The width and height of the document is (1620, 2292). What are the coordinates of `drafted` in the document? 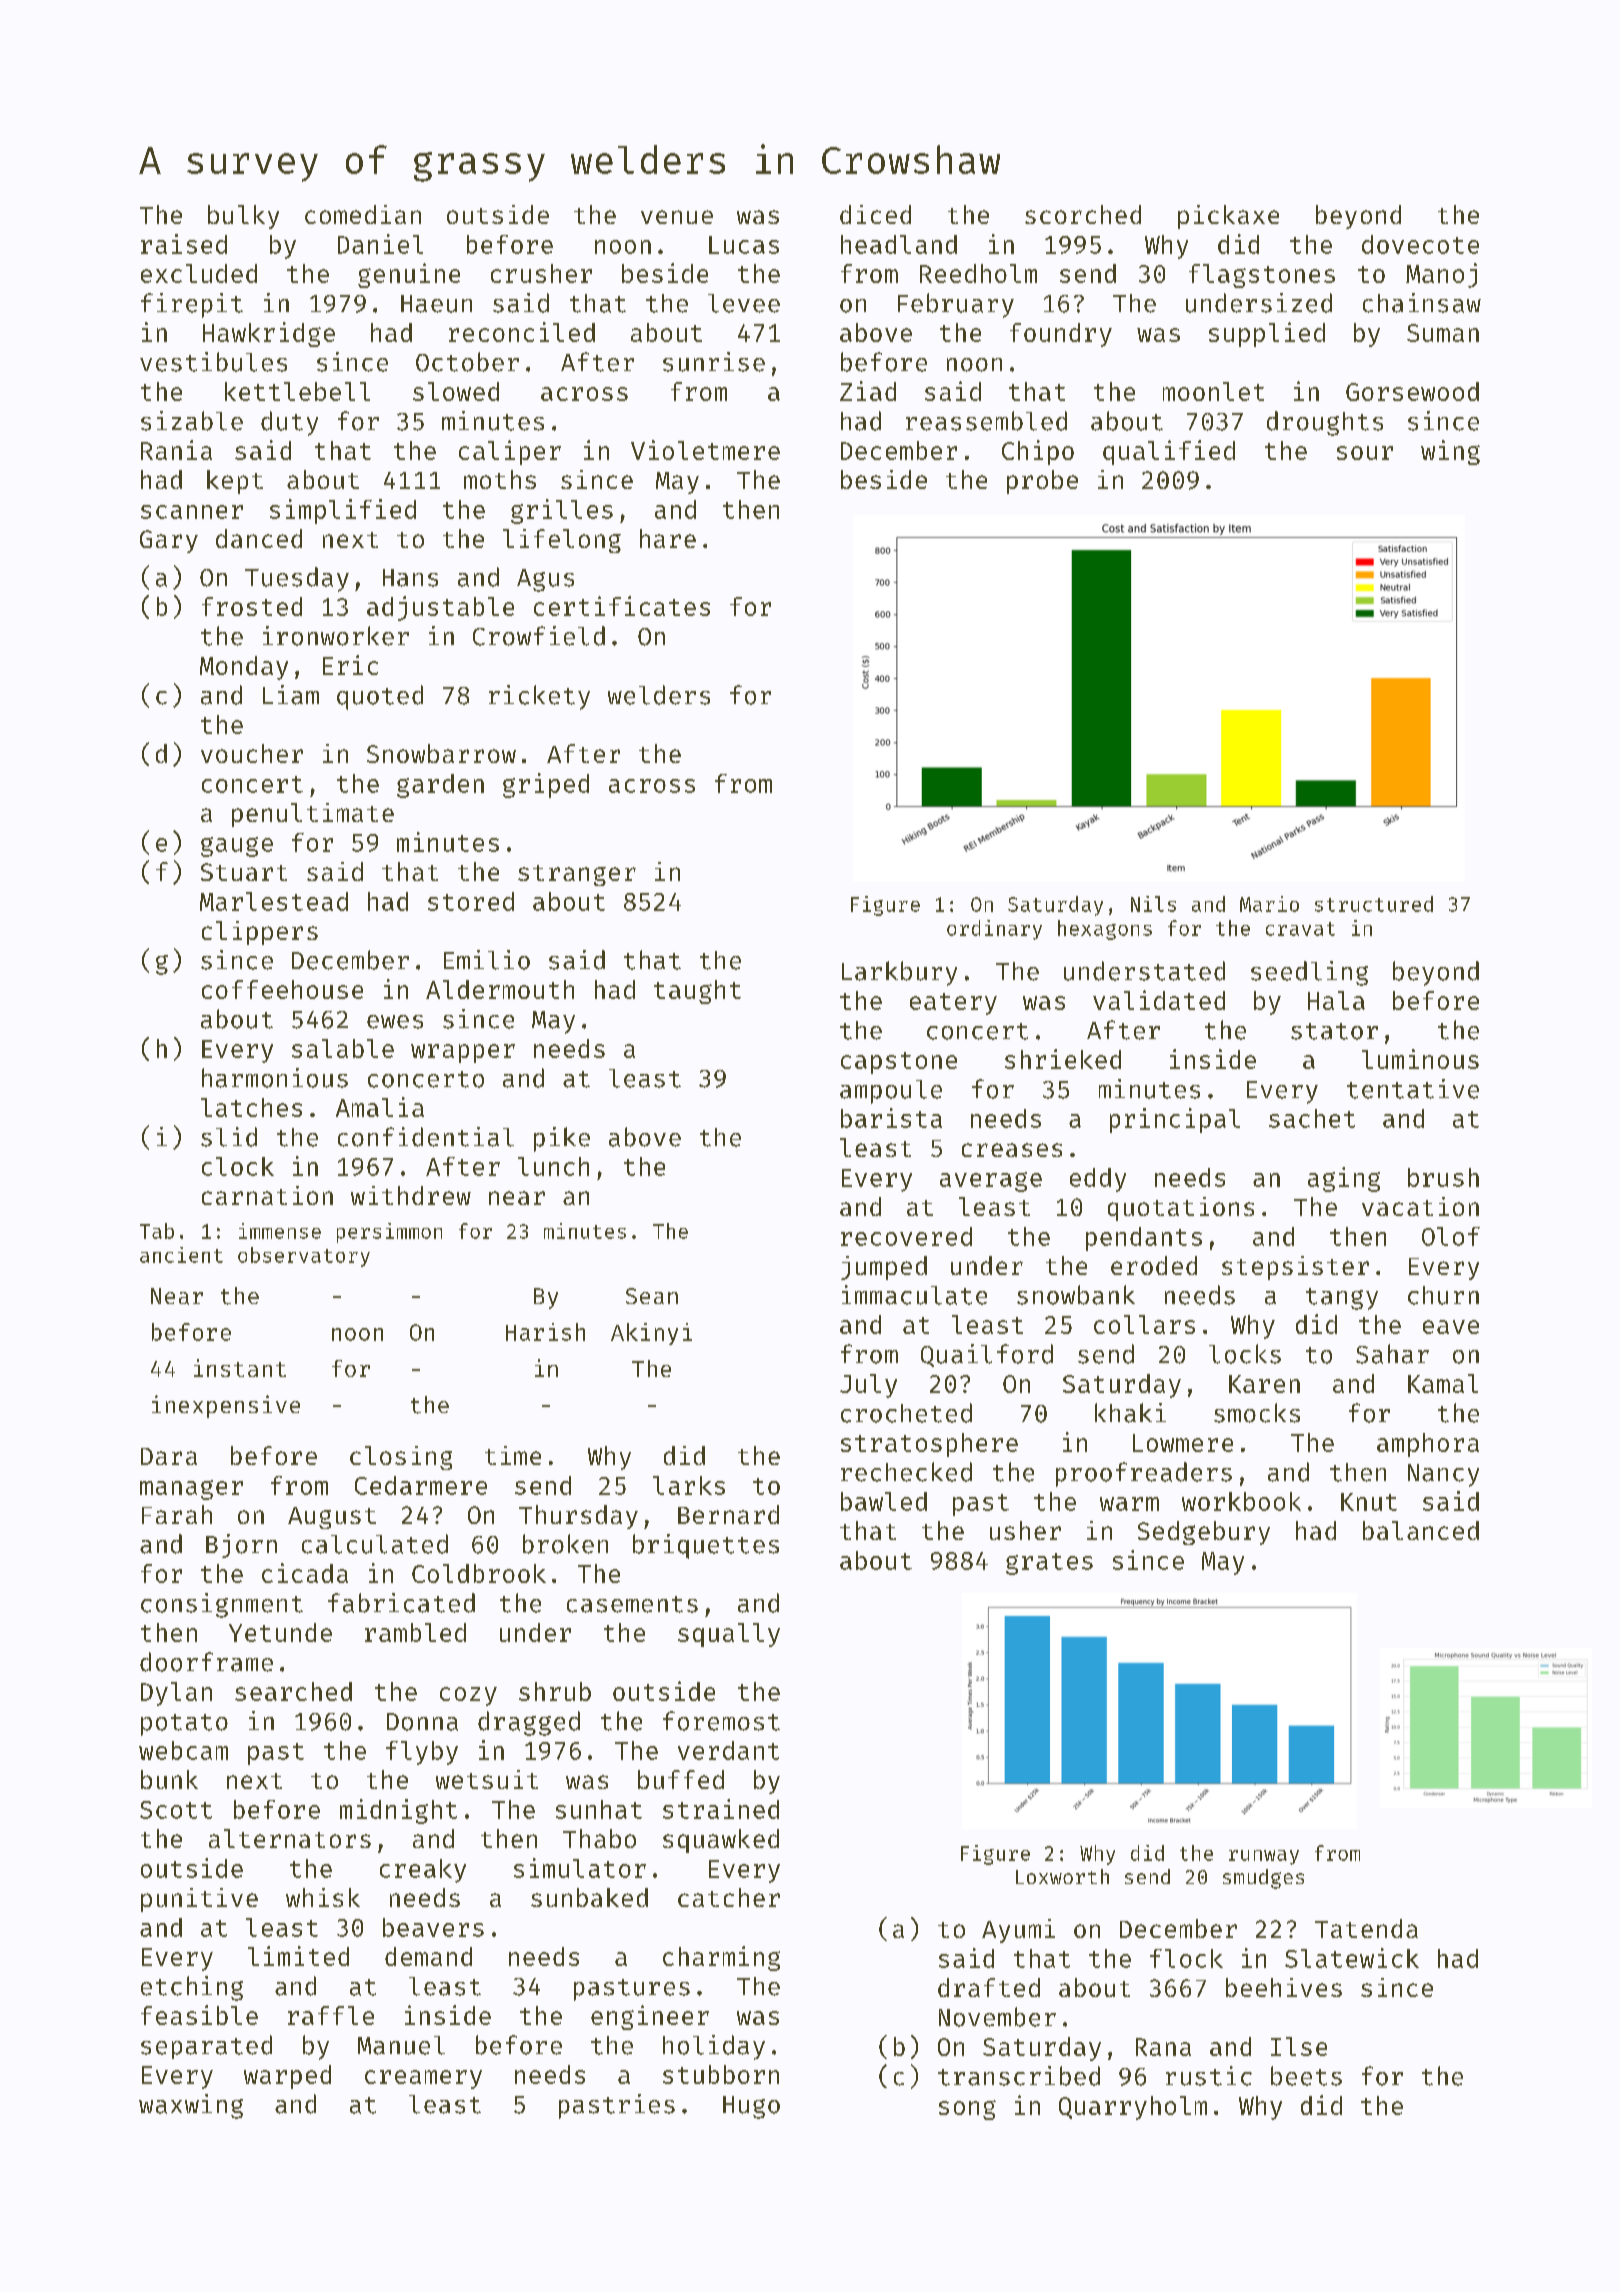 It's located at (989, 1987).
